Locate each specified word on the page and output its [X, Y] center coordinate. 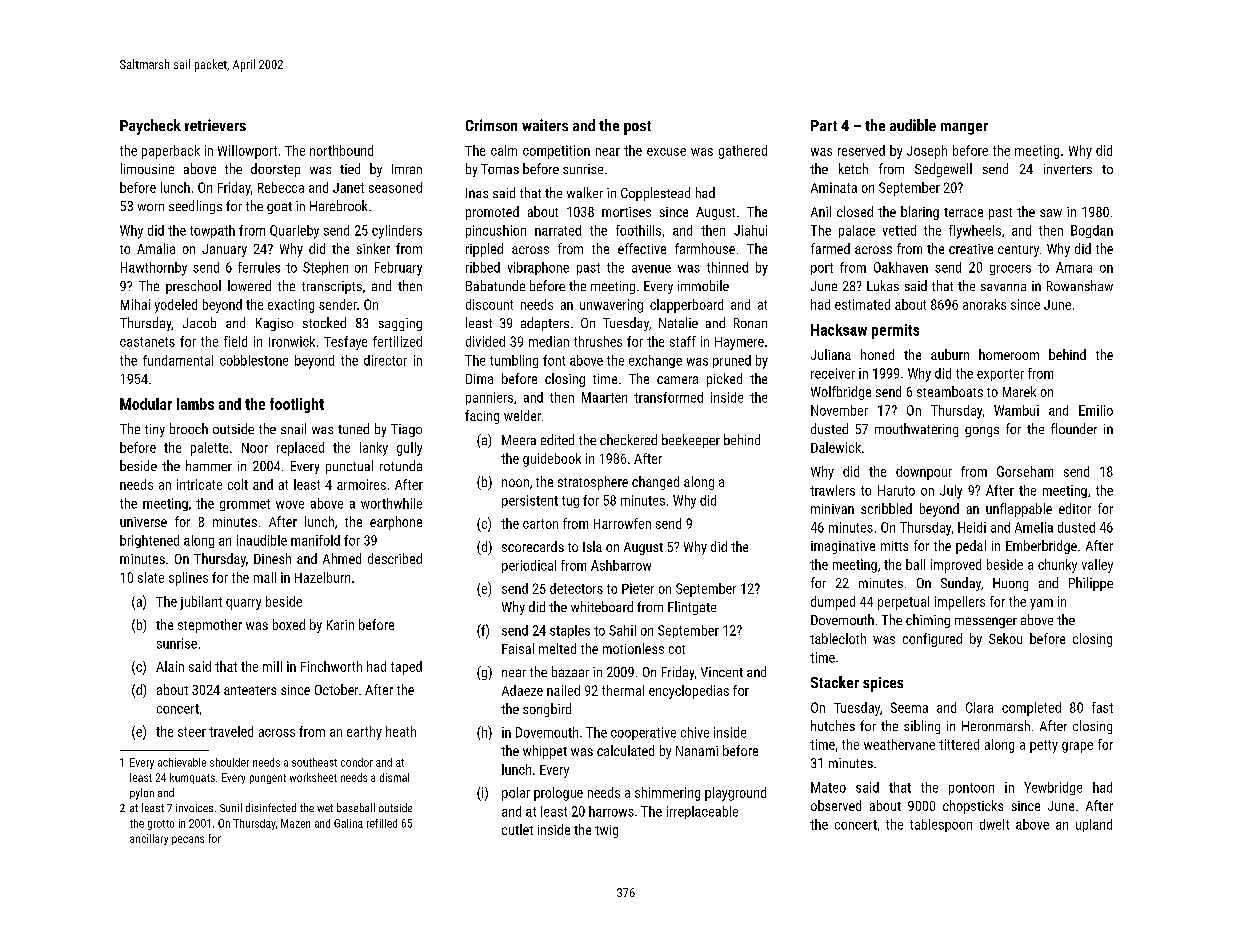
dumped [833, 603]
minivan [832, 509]
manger [964, 129]
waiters [545, 125]
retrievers [215, 125]
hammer [209, 465]
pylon [142, 794]
